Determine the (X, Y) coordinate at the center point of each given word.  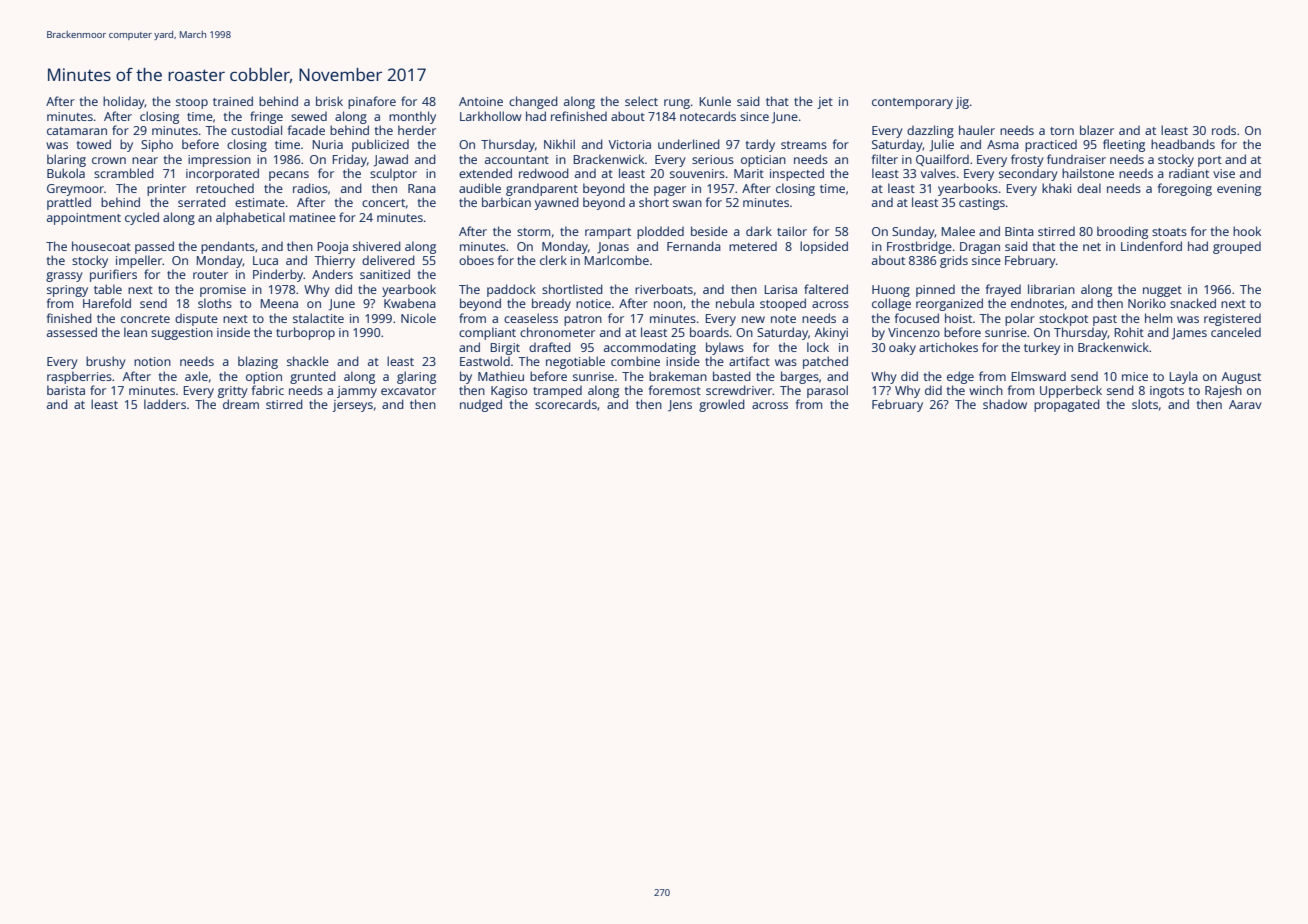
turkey (1042, 348)
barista (66, 390)
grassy (64, 277)
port (1210, 161)
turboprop (305, 333)
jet (825, 103)
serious (713, 159)
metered (753, 246)
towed (94, 144)
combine (635, 361)
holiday (124, 102)
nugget (1162, 291)
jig (962, 103)
